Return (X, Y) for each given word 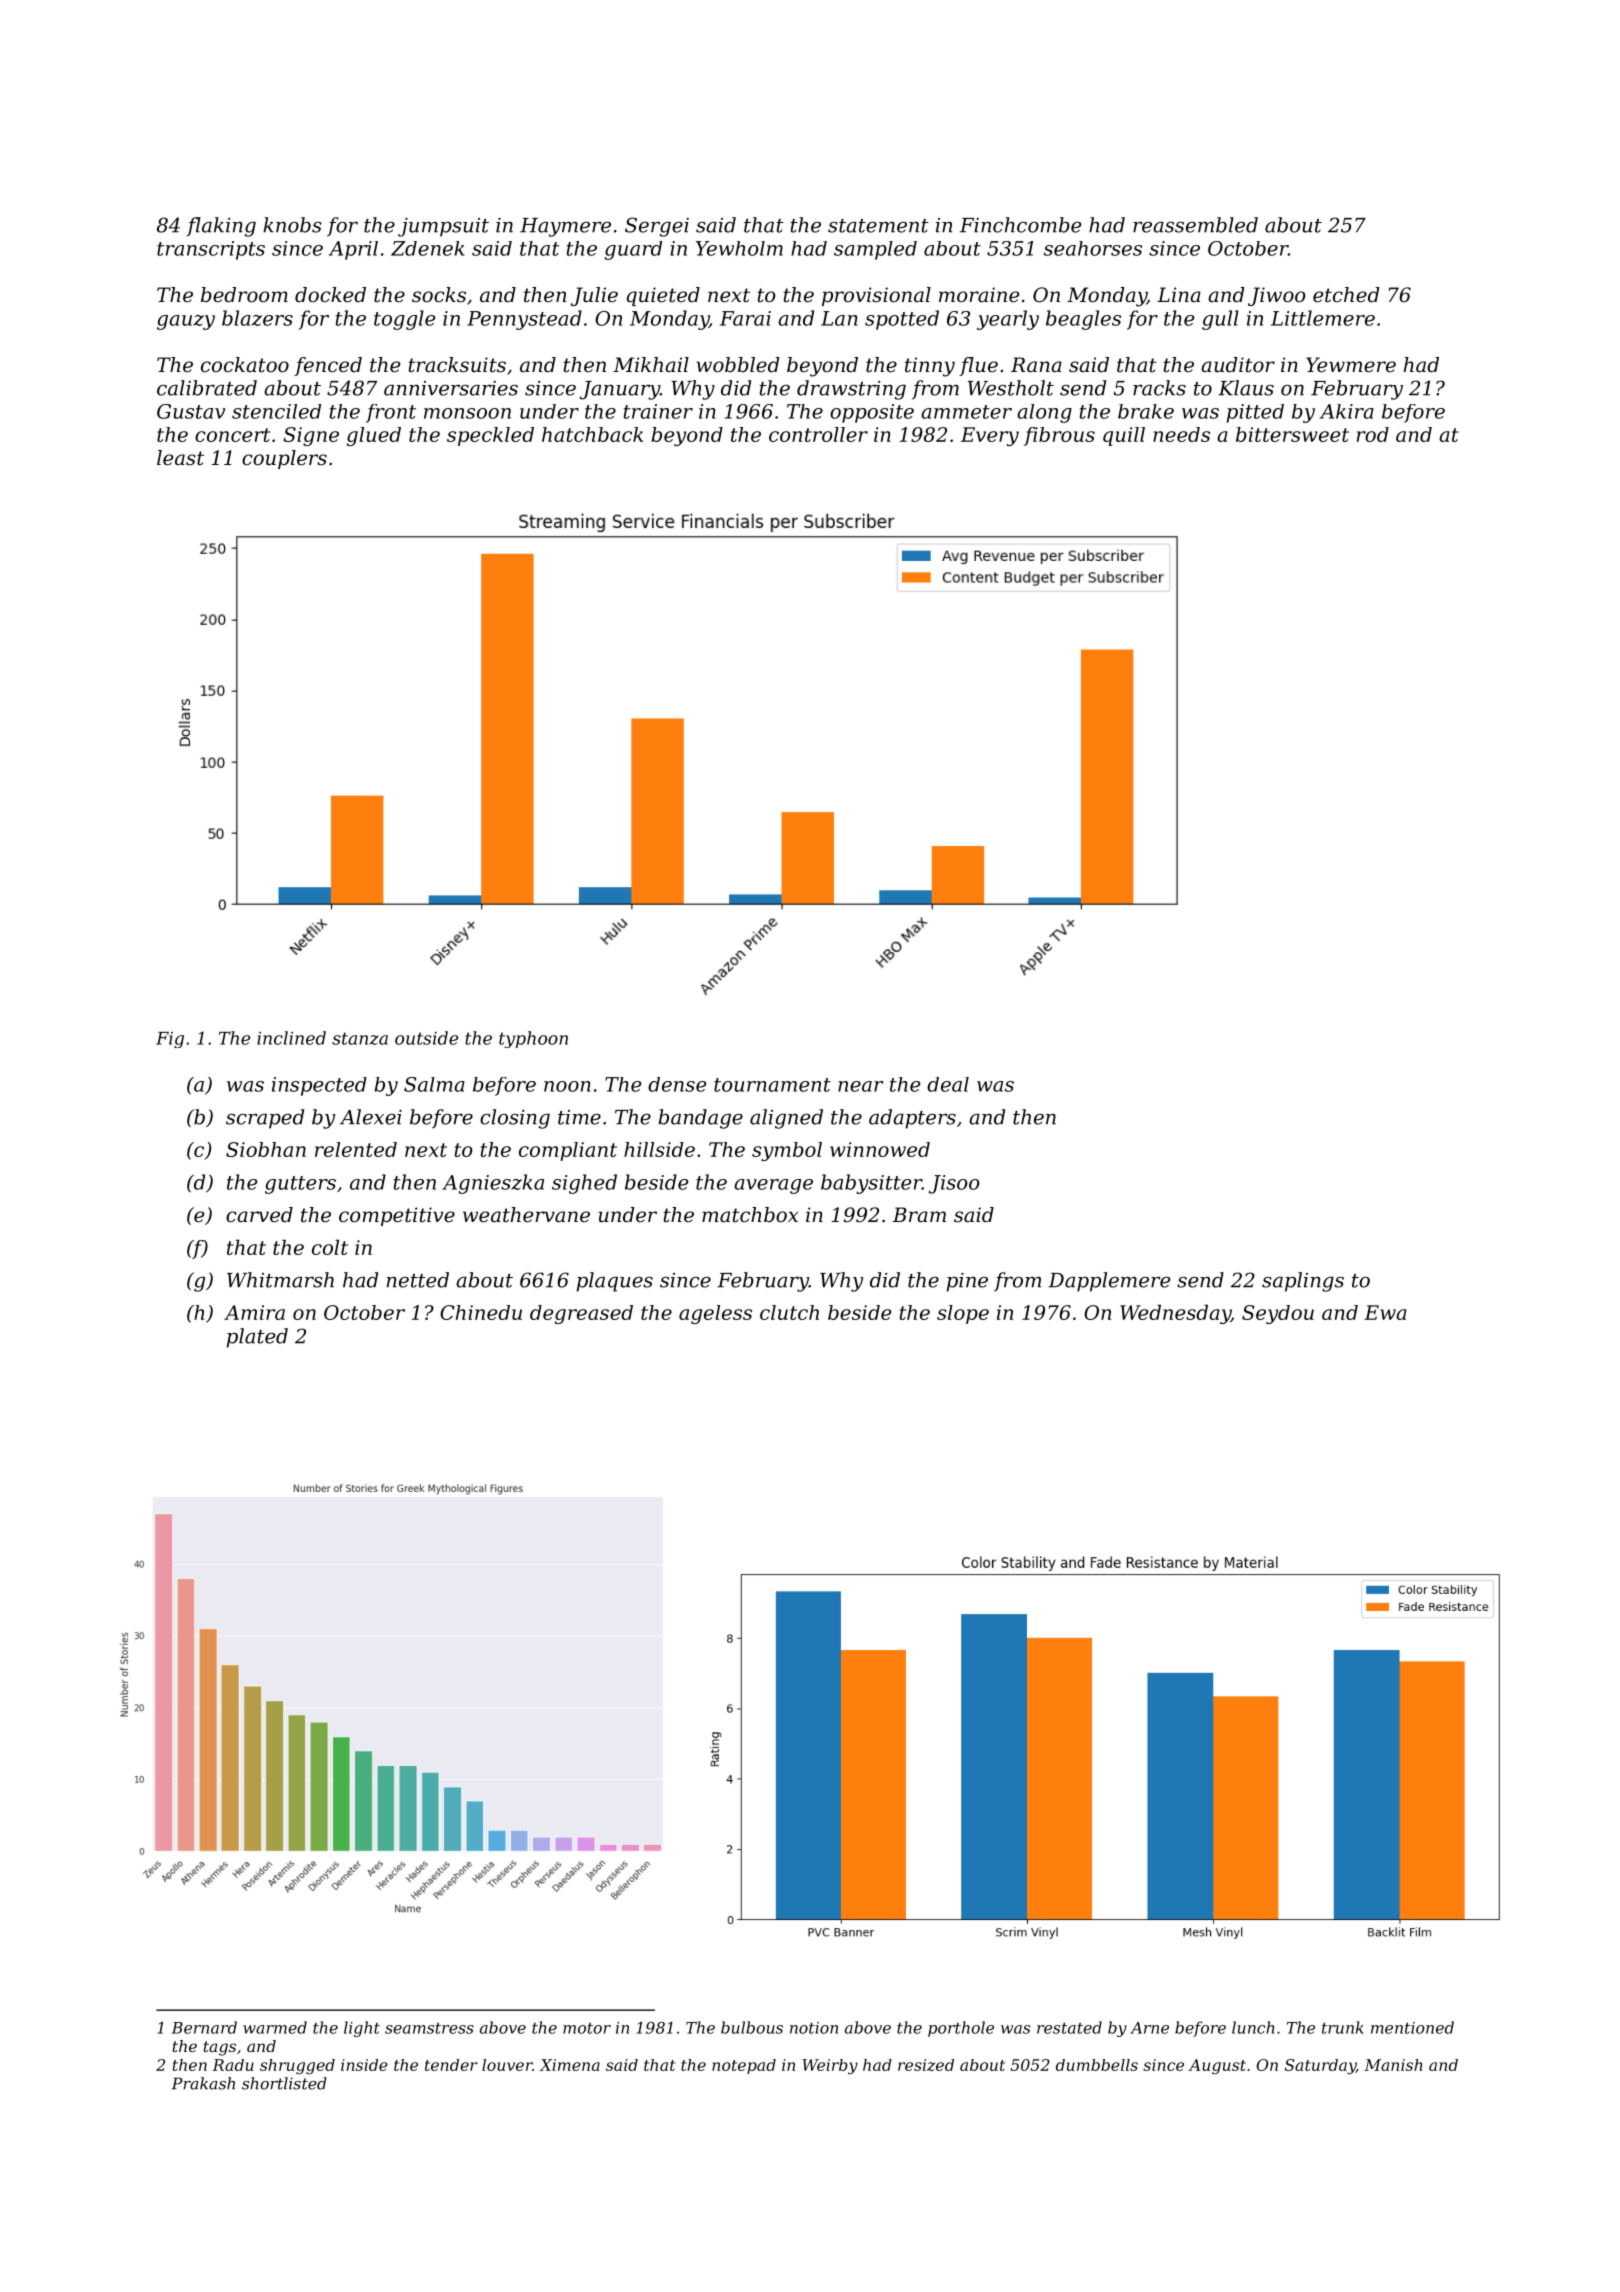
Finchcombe (1021, 225)
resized (926, 2065)
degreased (581, 1314)
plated (257, 1338)
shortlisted (284, 2083)
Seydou (1278, 1314)
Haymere (565, 227)
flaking (221, 227)
